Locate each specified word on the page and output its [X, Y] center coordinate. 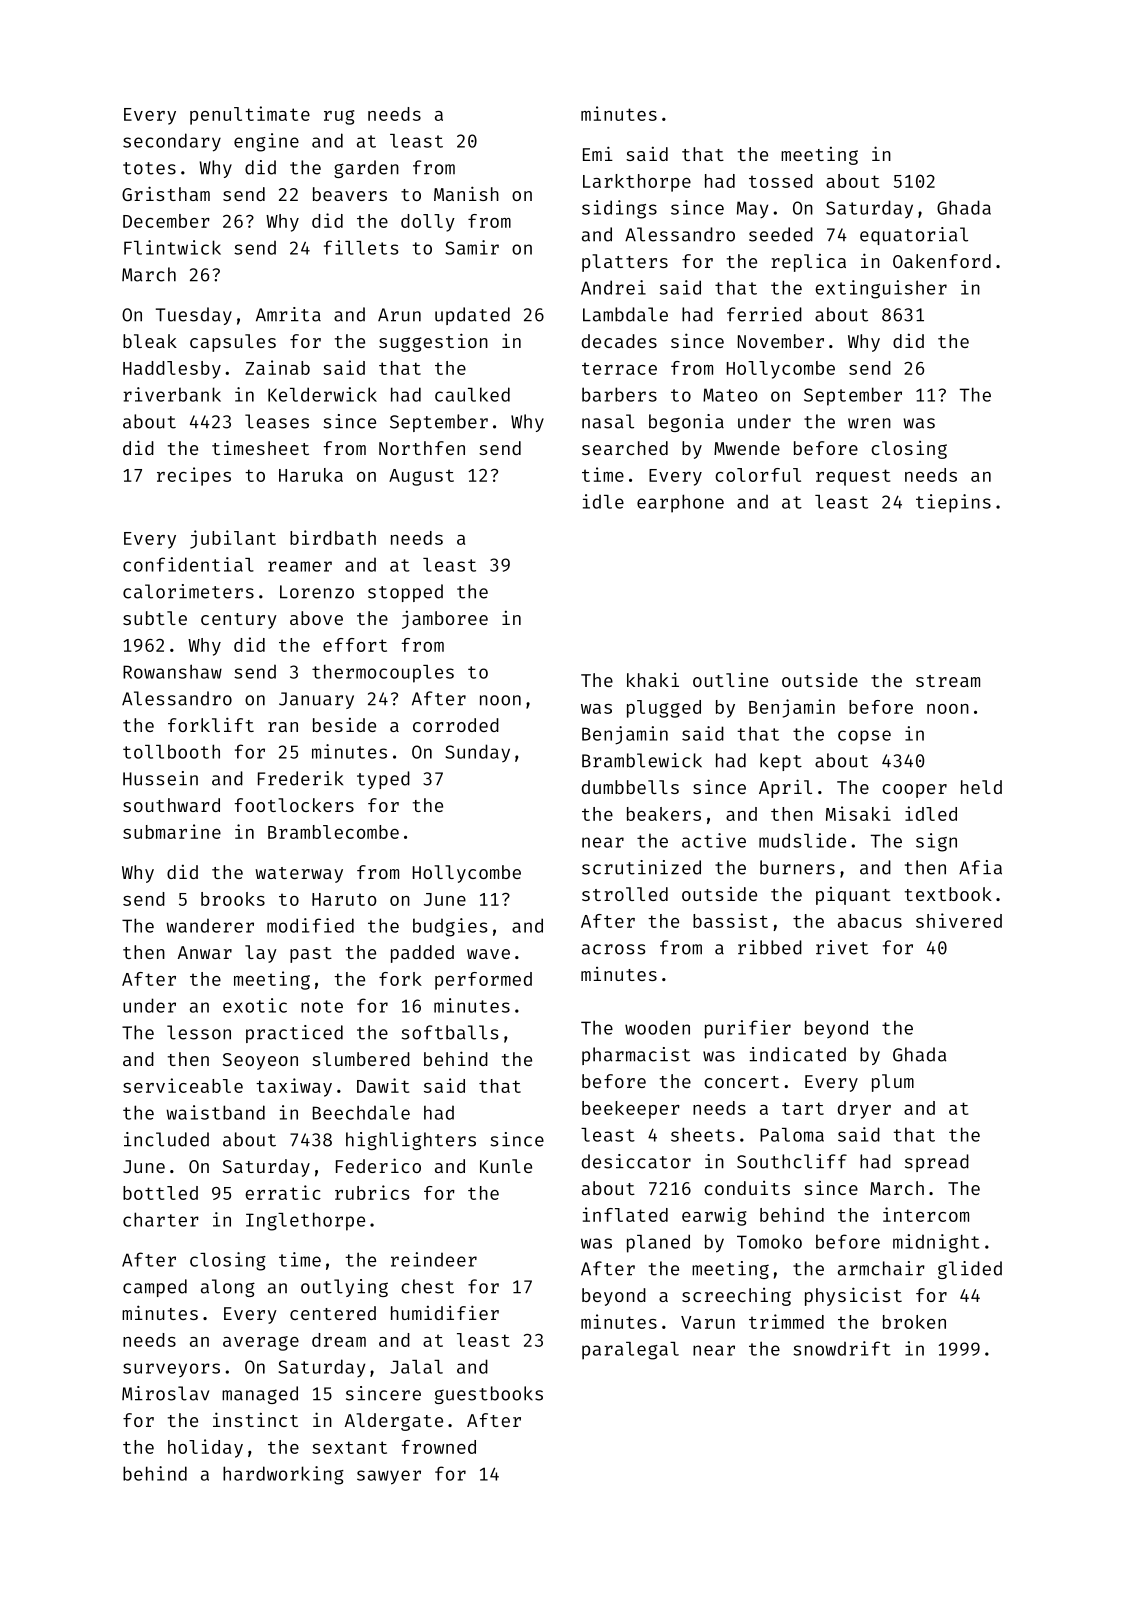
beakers [664, 814]
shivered [959, 920]
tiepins [953, 503]
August [421, 477]
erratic [283, 1192]
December [166, 221]
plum [893, 1083]
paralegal [630, 1351]
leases [277, 421]
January [316, 700]
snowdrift [842, 1348]
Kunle [506, 1166]
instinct [255, 1419]
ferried [764, 314]
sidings [619, 209]
